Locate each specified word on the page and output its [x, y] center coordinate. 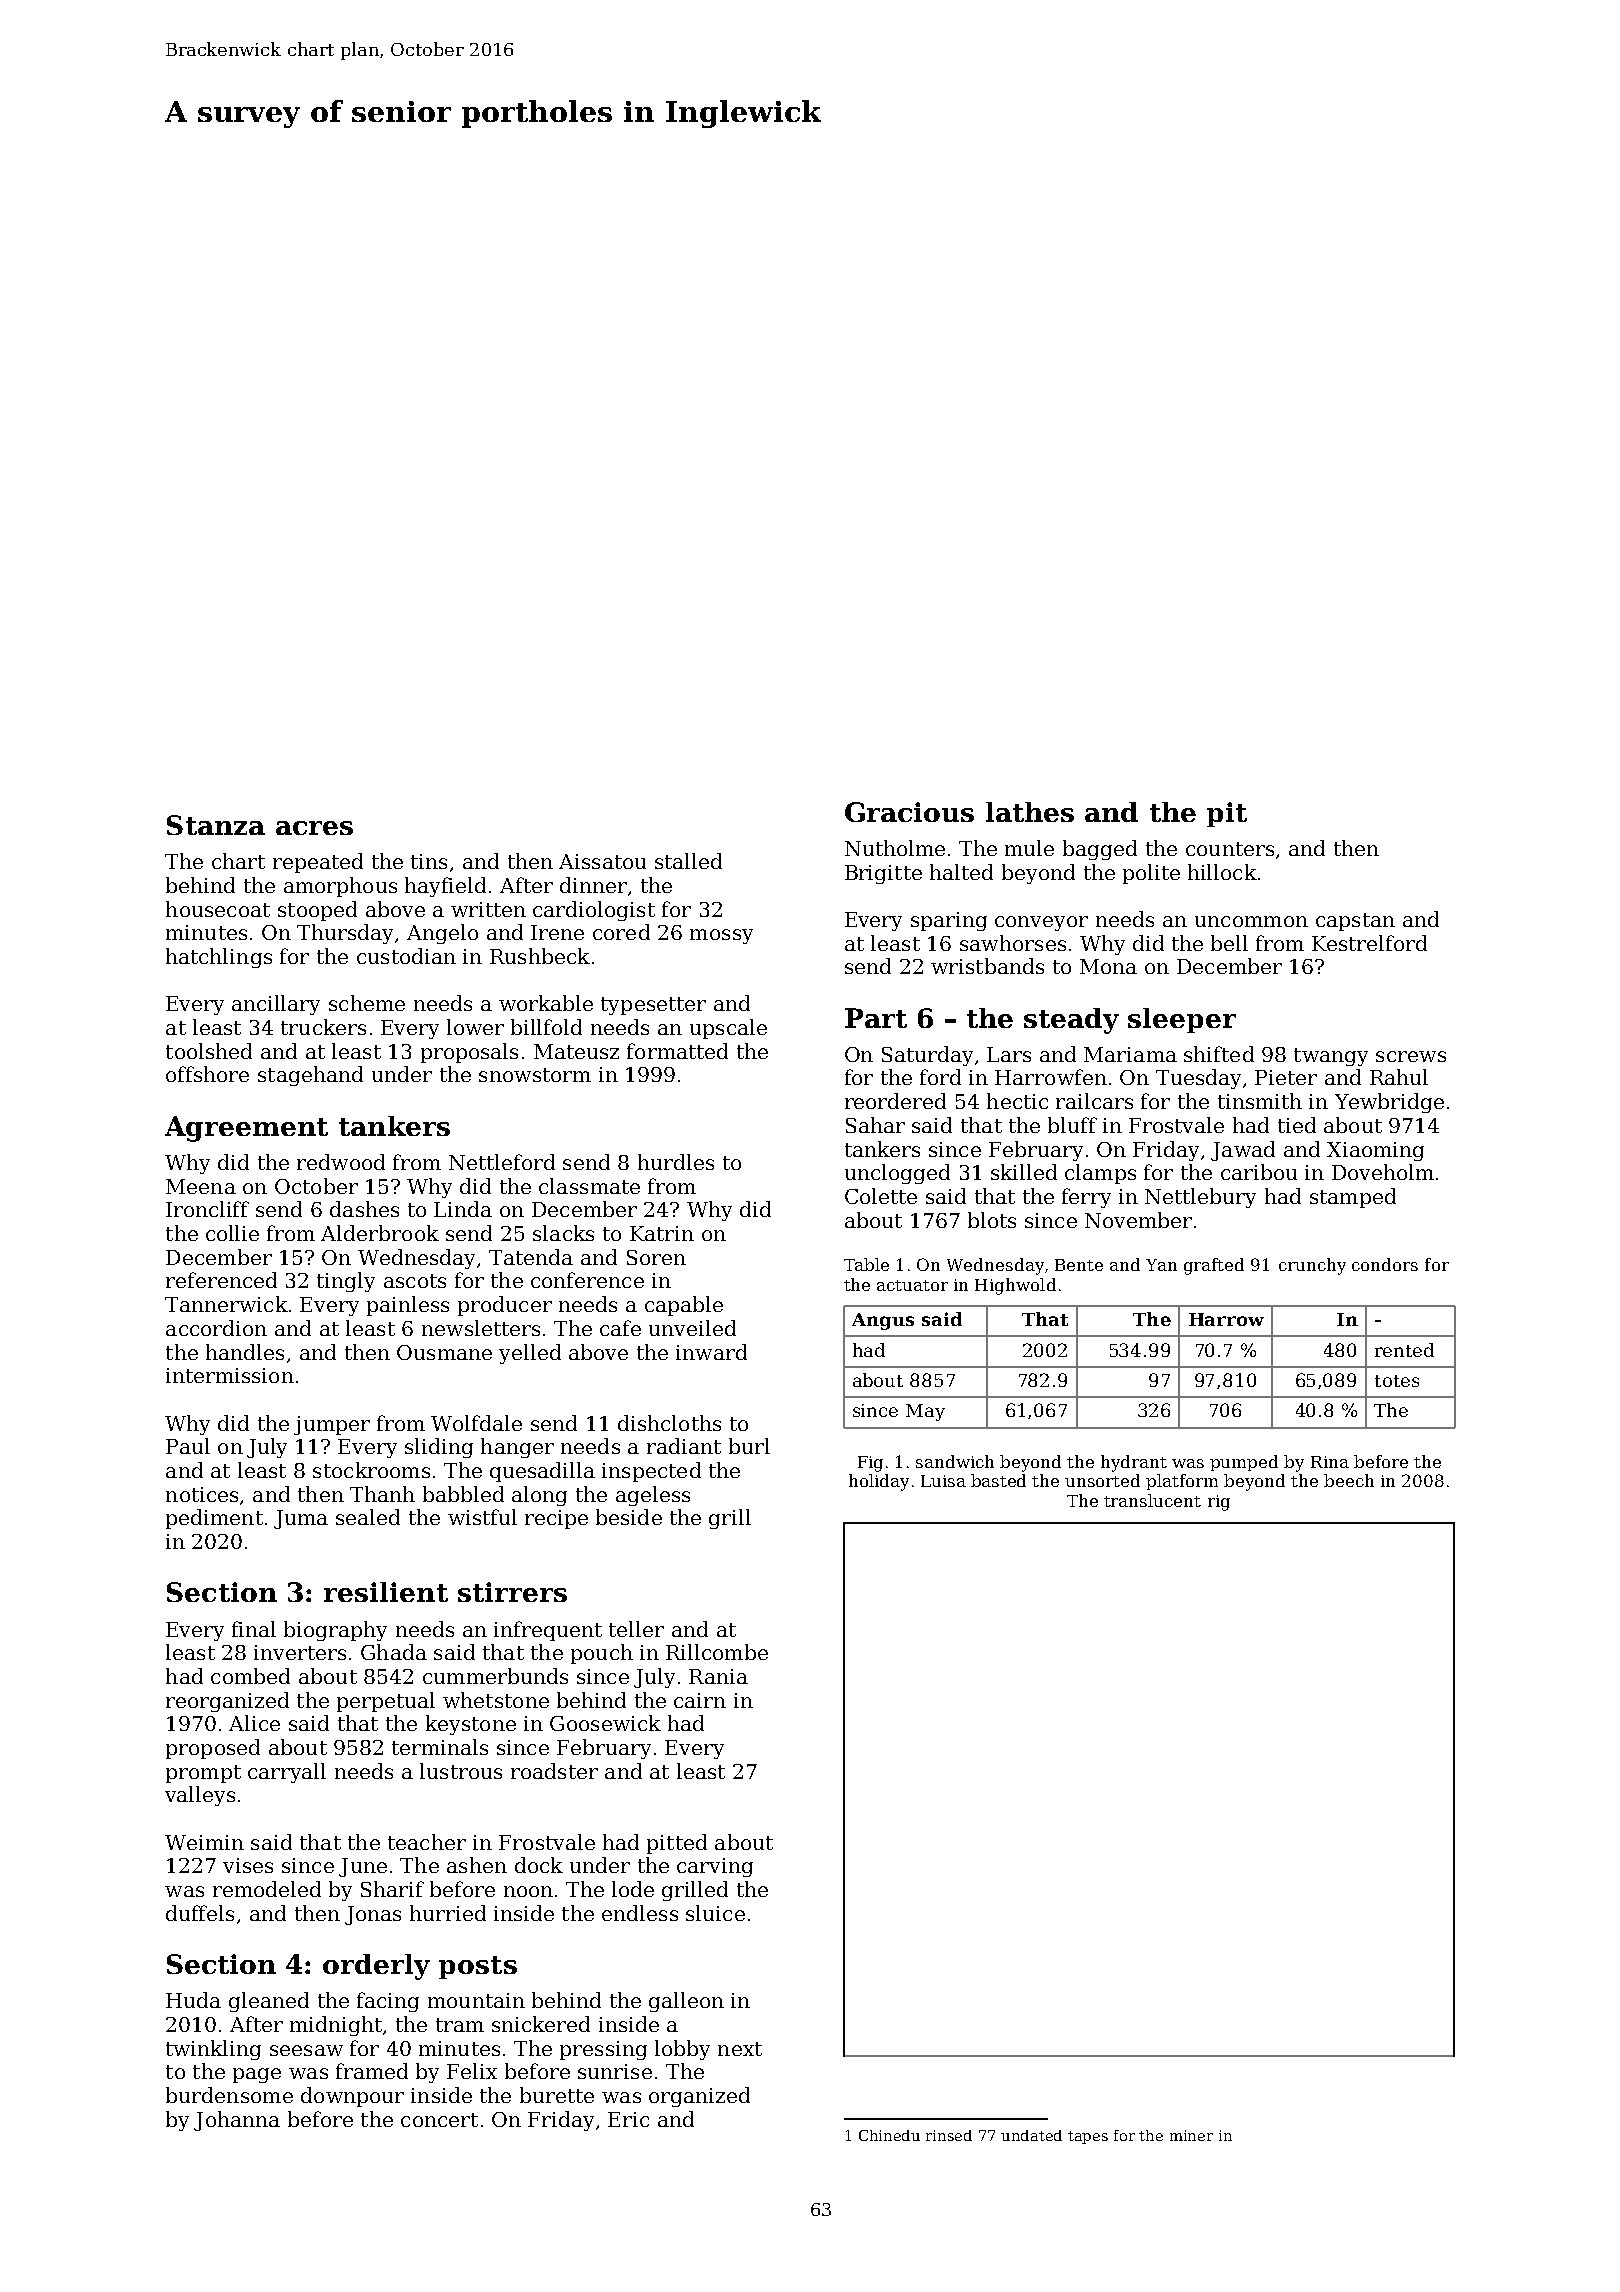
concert [439, 2120]
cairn [700, 1700]
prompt [203, 1774]
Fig [870, 1464]
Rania [718, 1676]
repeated [318, 863]
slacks [563, 1233]
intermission [230, 1375]
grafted [1214, 1266]
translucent [1152, 1500]
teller [636, 1629]
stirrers [512, 1592]
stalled [688, 861]
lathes [1030, 812]
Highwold [1015, 1286]
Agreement [246, 1129]
